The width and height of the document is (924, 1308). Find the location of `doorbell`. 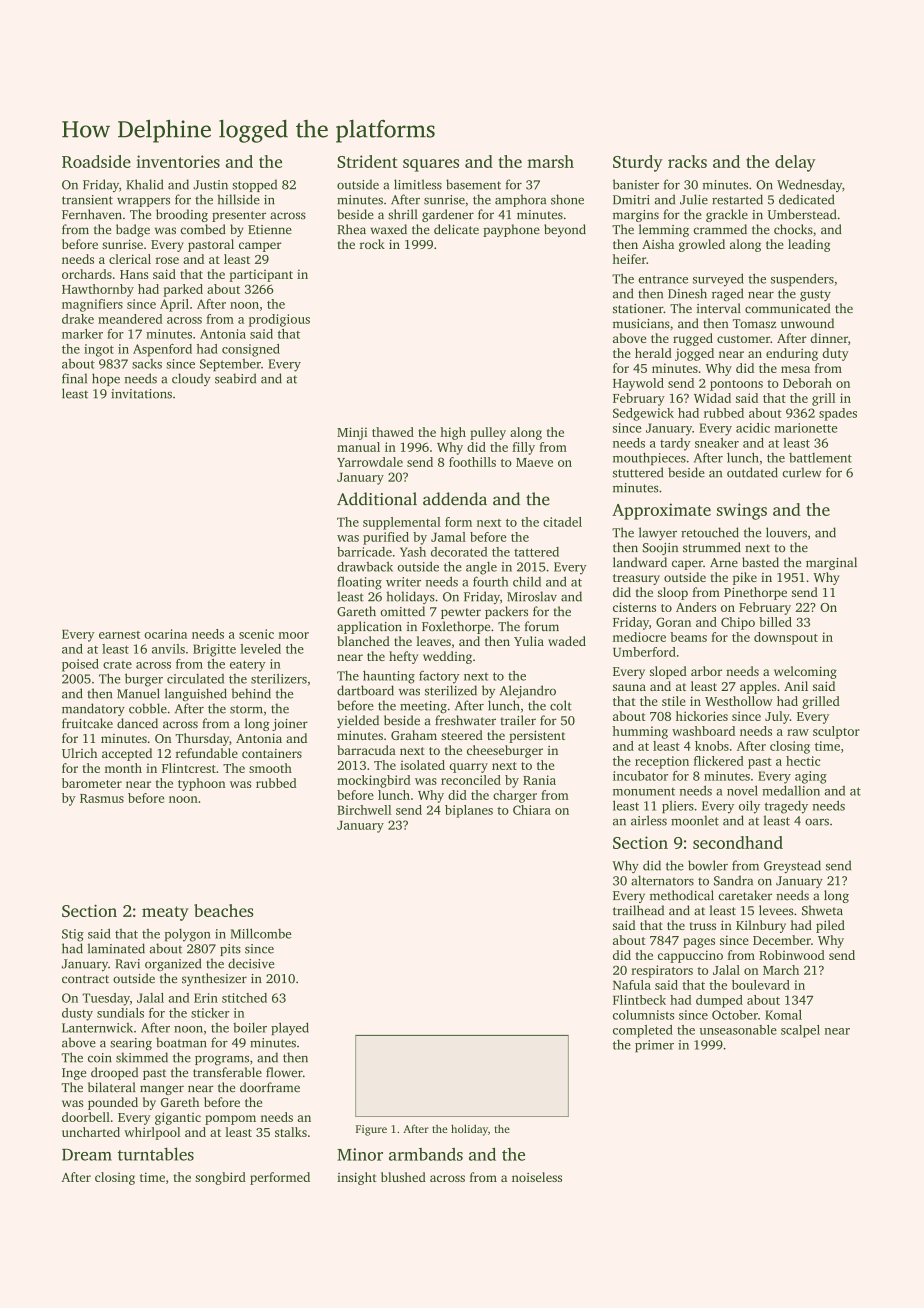

doorbell is located at coordinates (86, 1117).
